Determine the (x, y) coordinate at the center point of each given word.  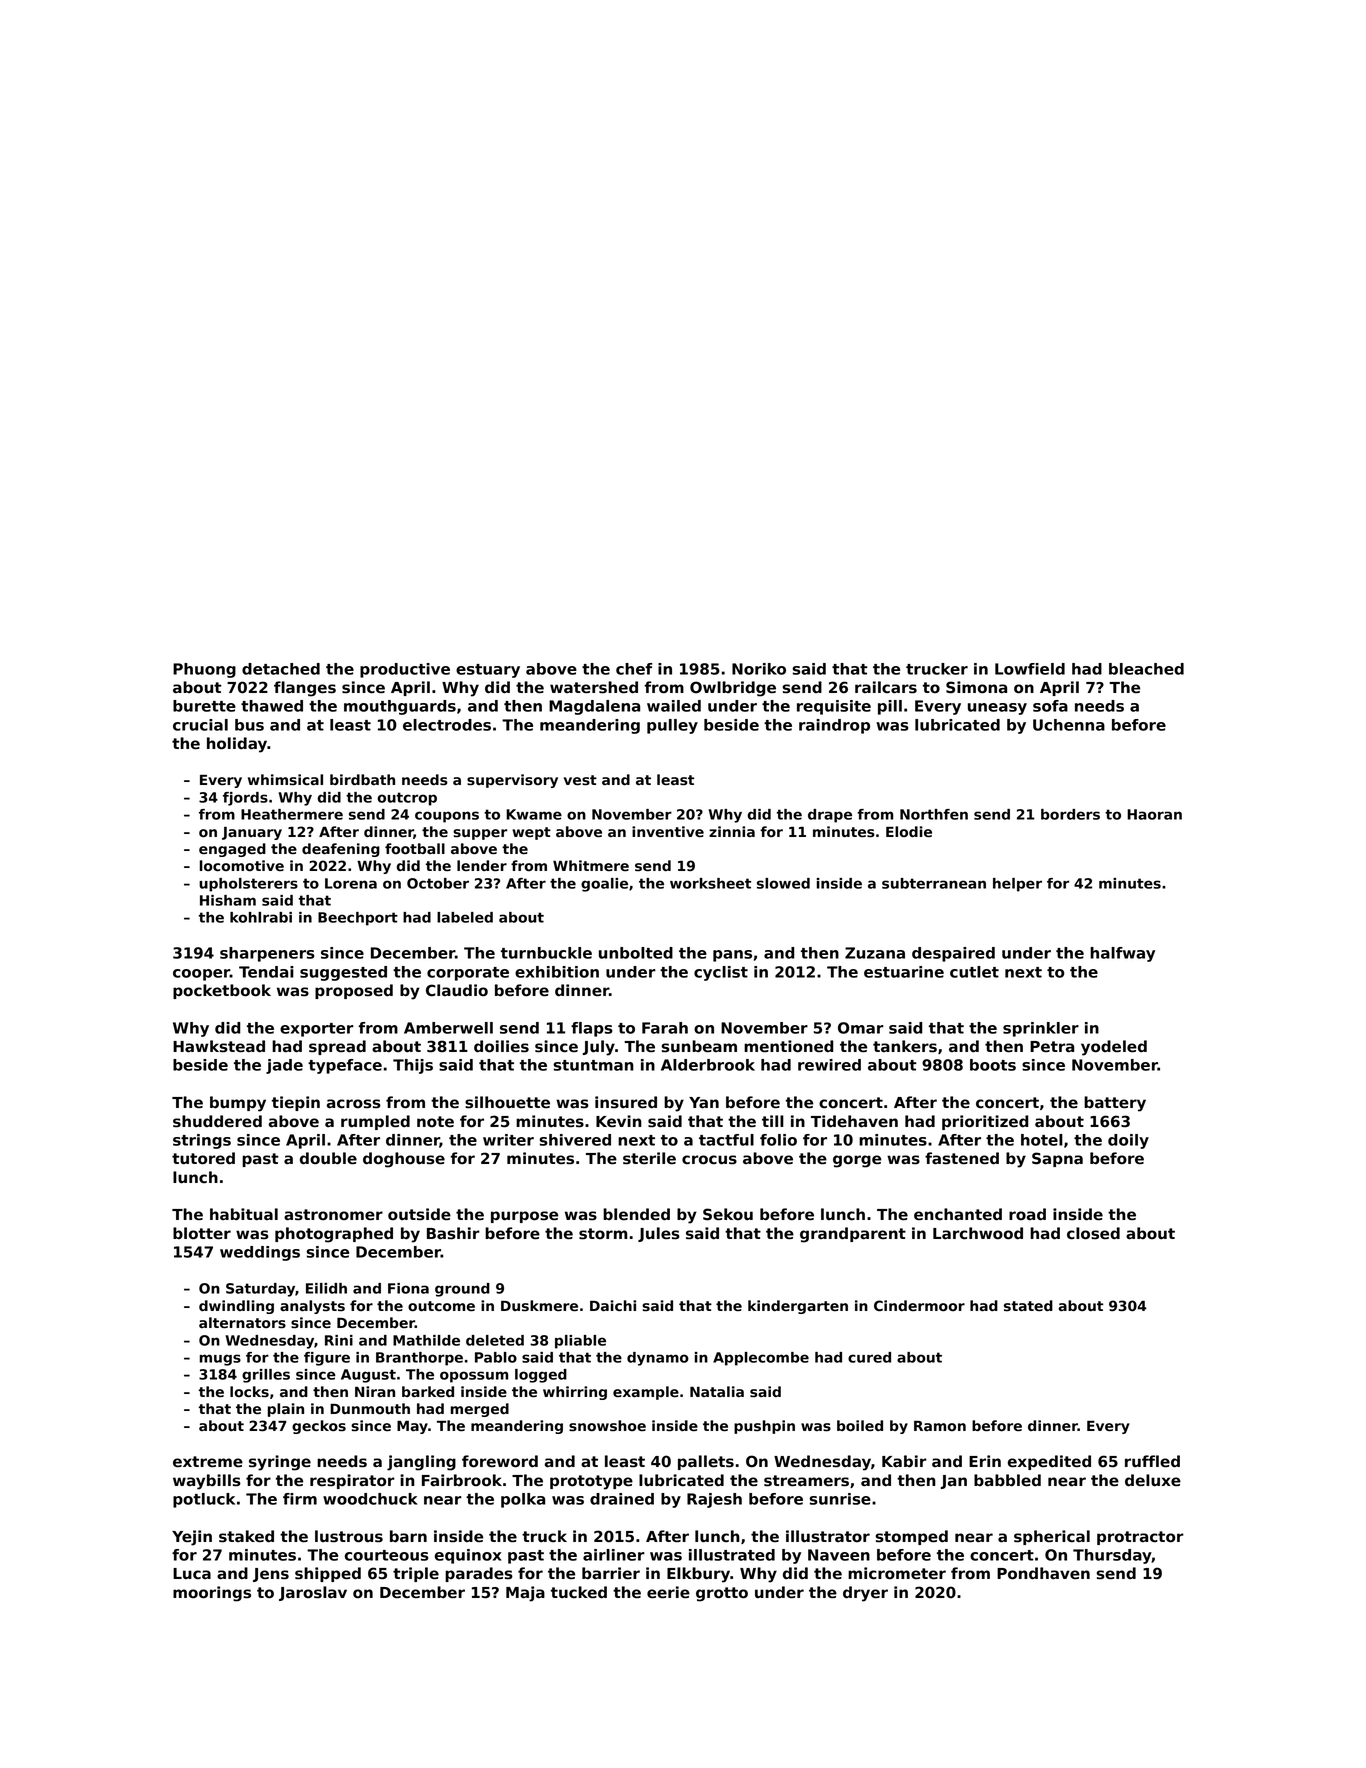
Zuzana (875, 953)
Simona (976, 687)
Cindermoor (919, 1306)
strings (202, 1141)
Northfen (934, 814)
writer (508, 1140)
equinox (468, 1556)
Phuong (204, 670)
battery (1115, 1104)
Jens (271, 1575)
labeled (465, 917)
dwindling (236, 1307)
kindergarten (798, 1307)
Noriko (759, 669)
